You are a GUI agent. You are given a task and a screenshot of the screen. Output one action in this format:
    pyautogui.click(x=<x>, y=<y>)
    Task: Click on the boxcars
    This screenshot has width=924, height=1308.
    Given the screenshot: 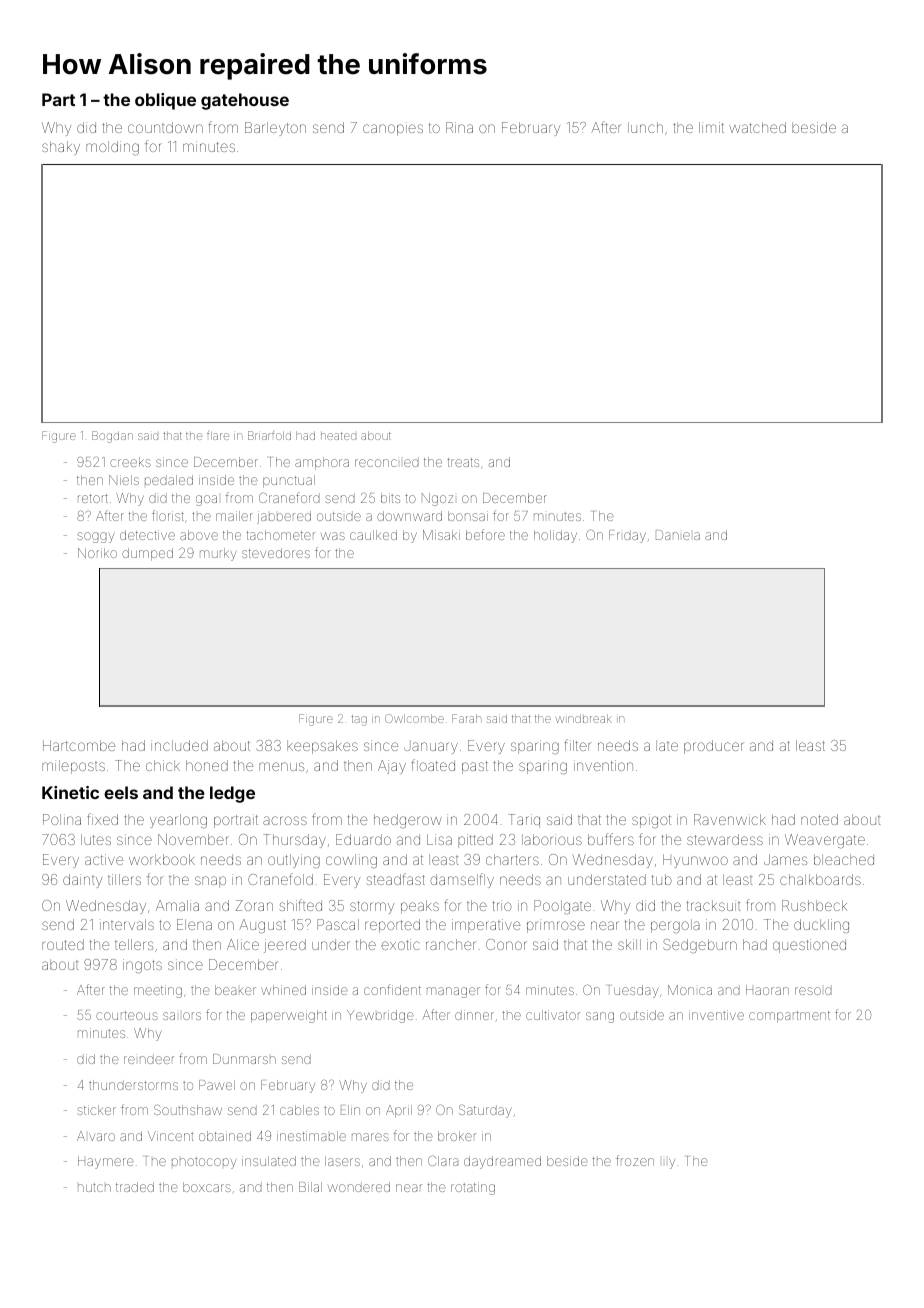 What is the action you would take?
    pyautogui.click(x=207, y=1187)
